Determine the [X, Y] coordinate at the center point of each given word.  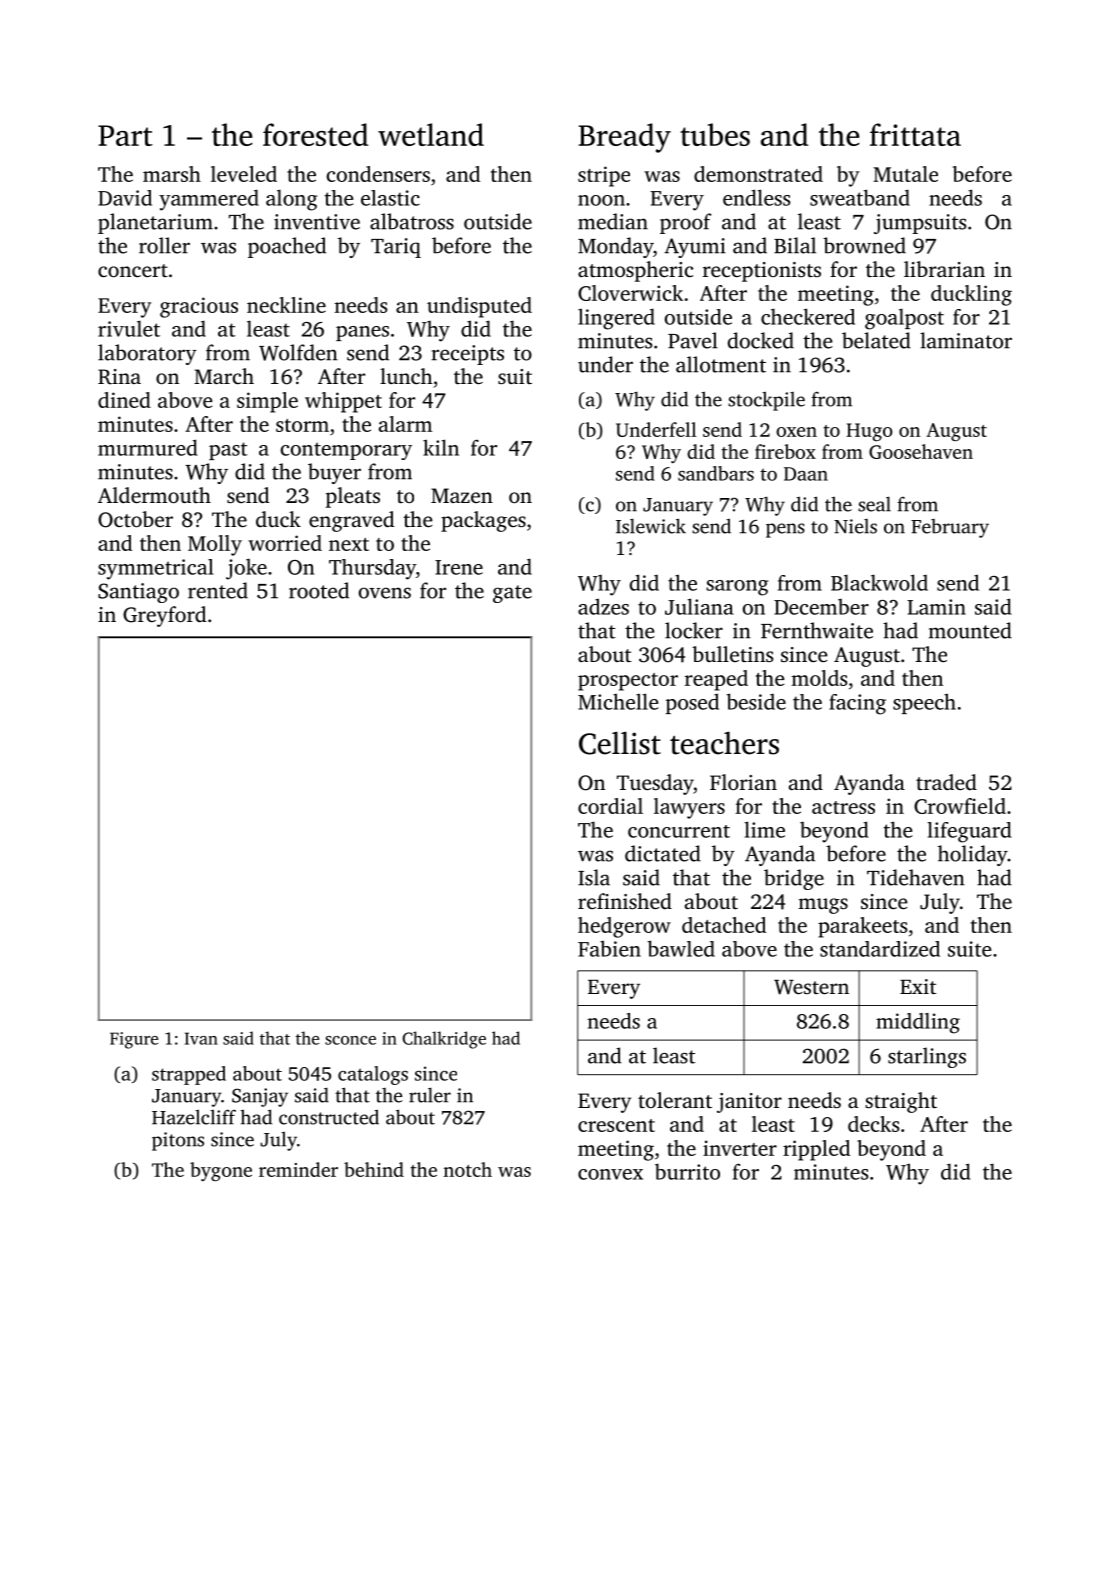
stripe [604, 176]
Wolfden [298, 352]
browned [864, 245]
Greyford [164, 616]
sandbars [716, 473]
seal [874, 504]
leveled [244, 174]
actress [843, 807]
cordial [610, 806]
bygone [221, 1171]
